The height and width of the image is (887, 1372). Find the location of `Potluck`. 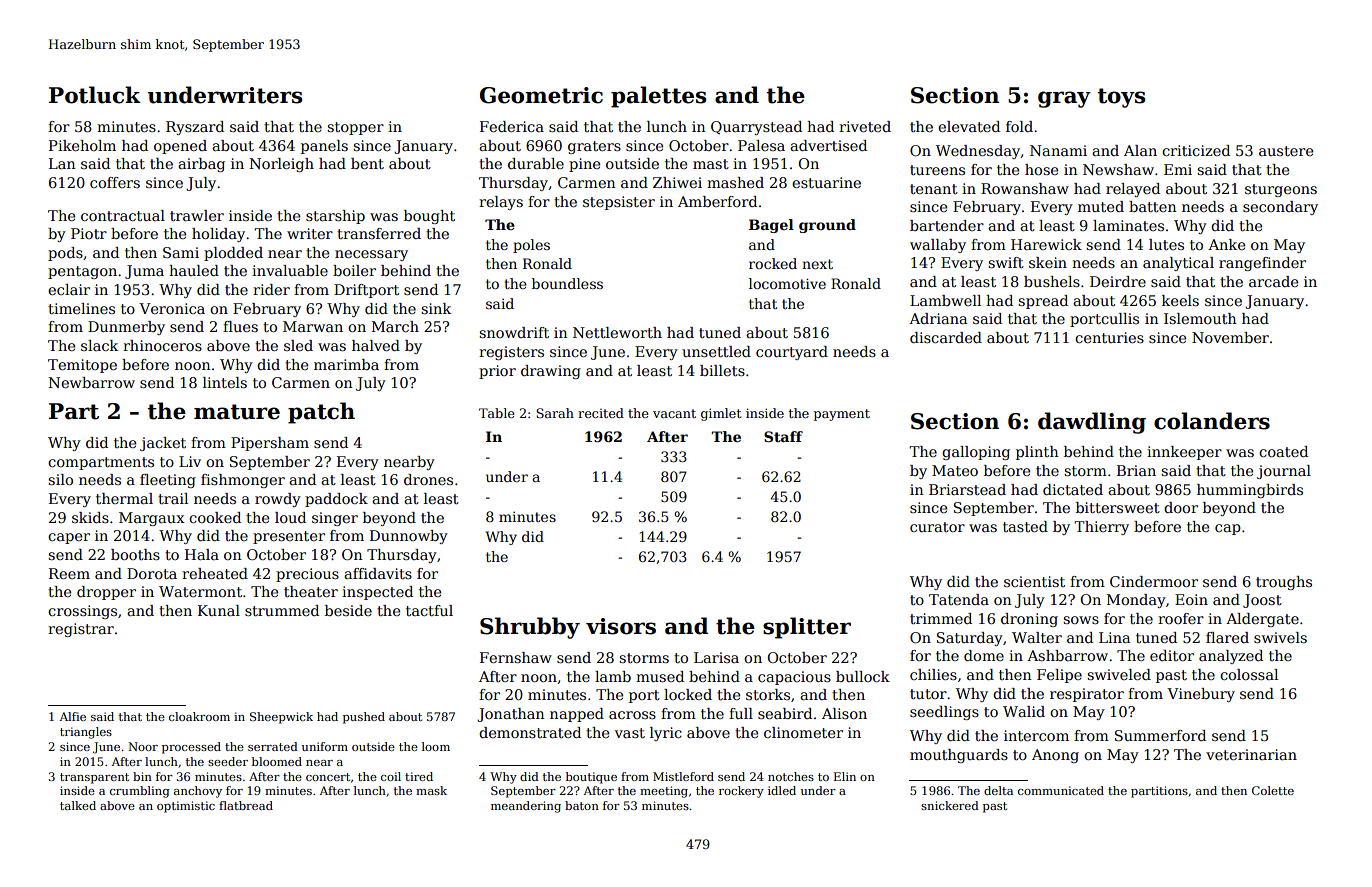

Potluck is located at coordinates (95, 95).
